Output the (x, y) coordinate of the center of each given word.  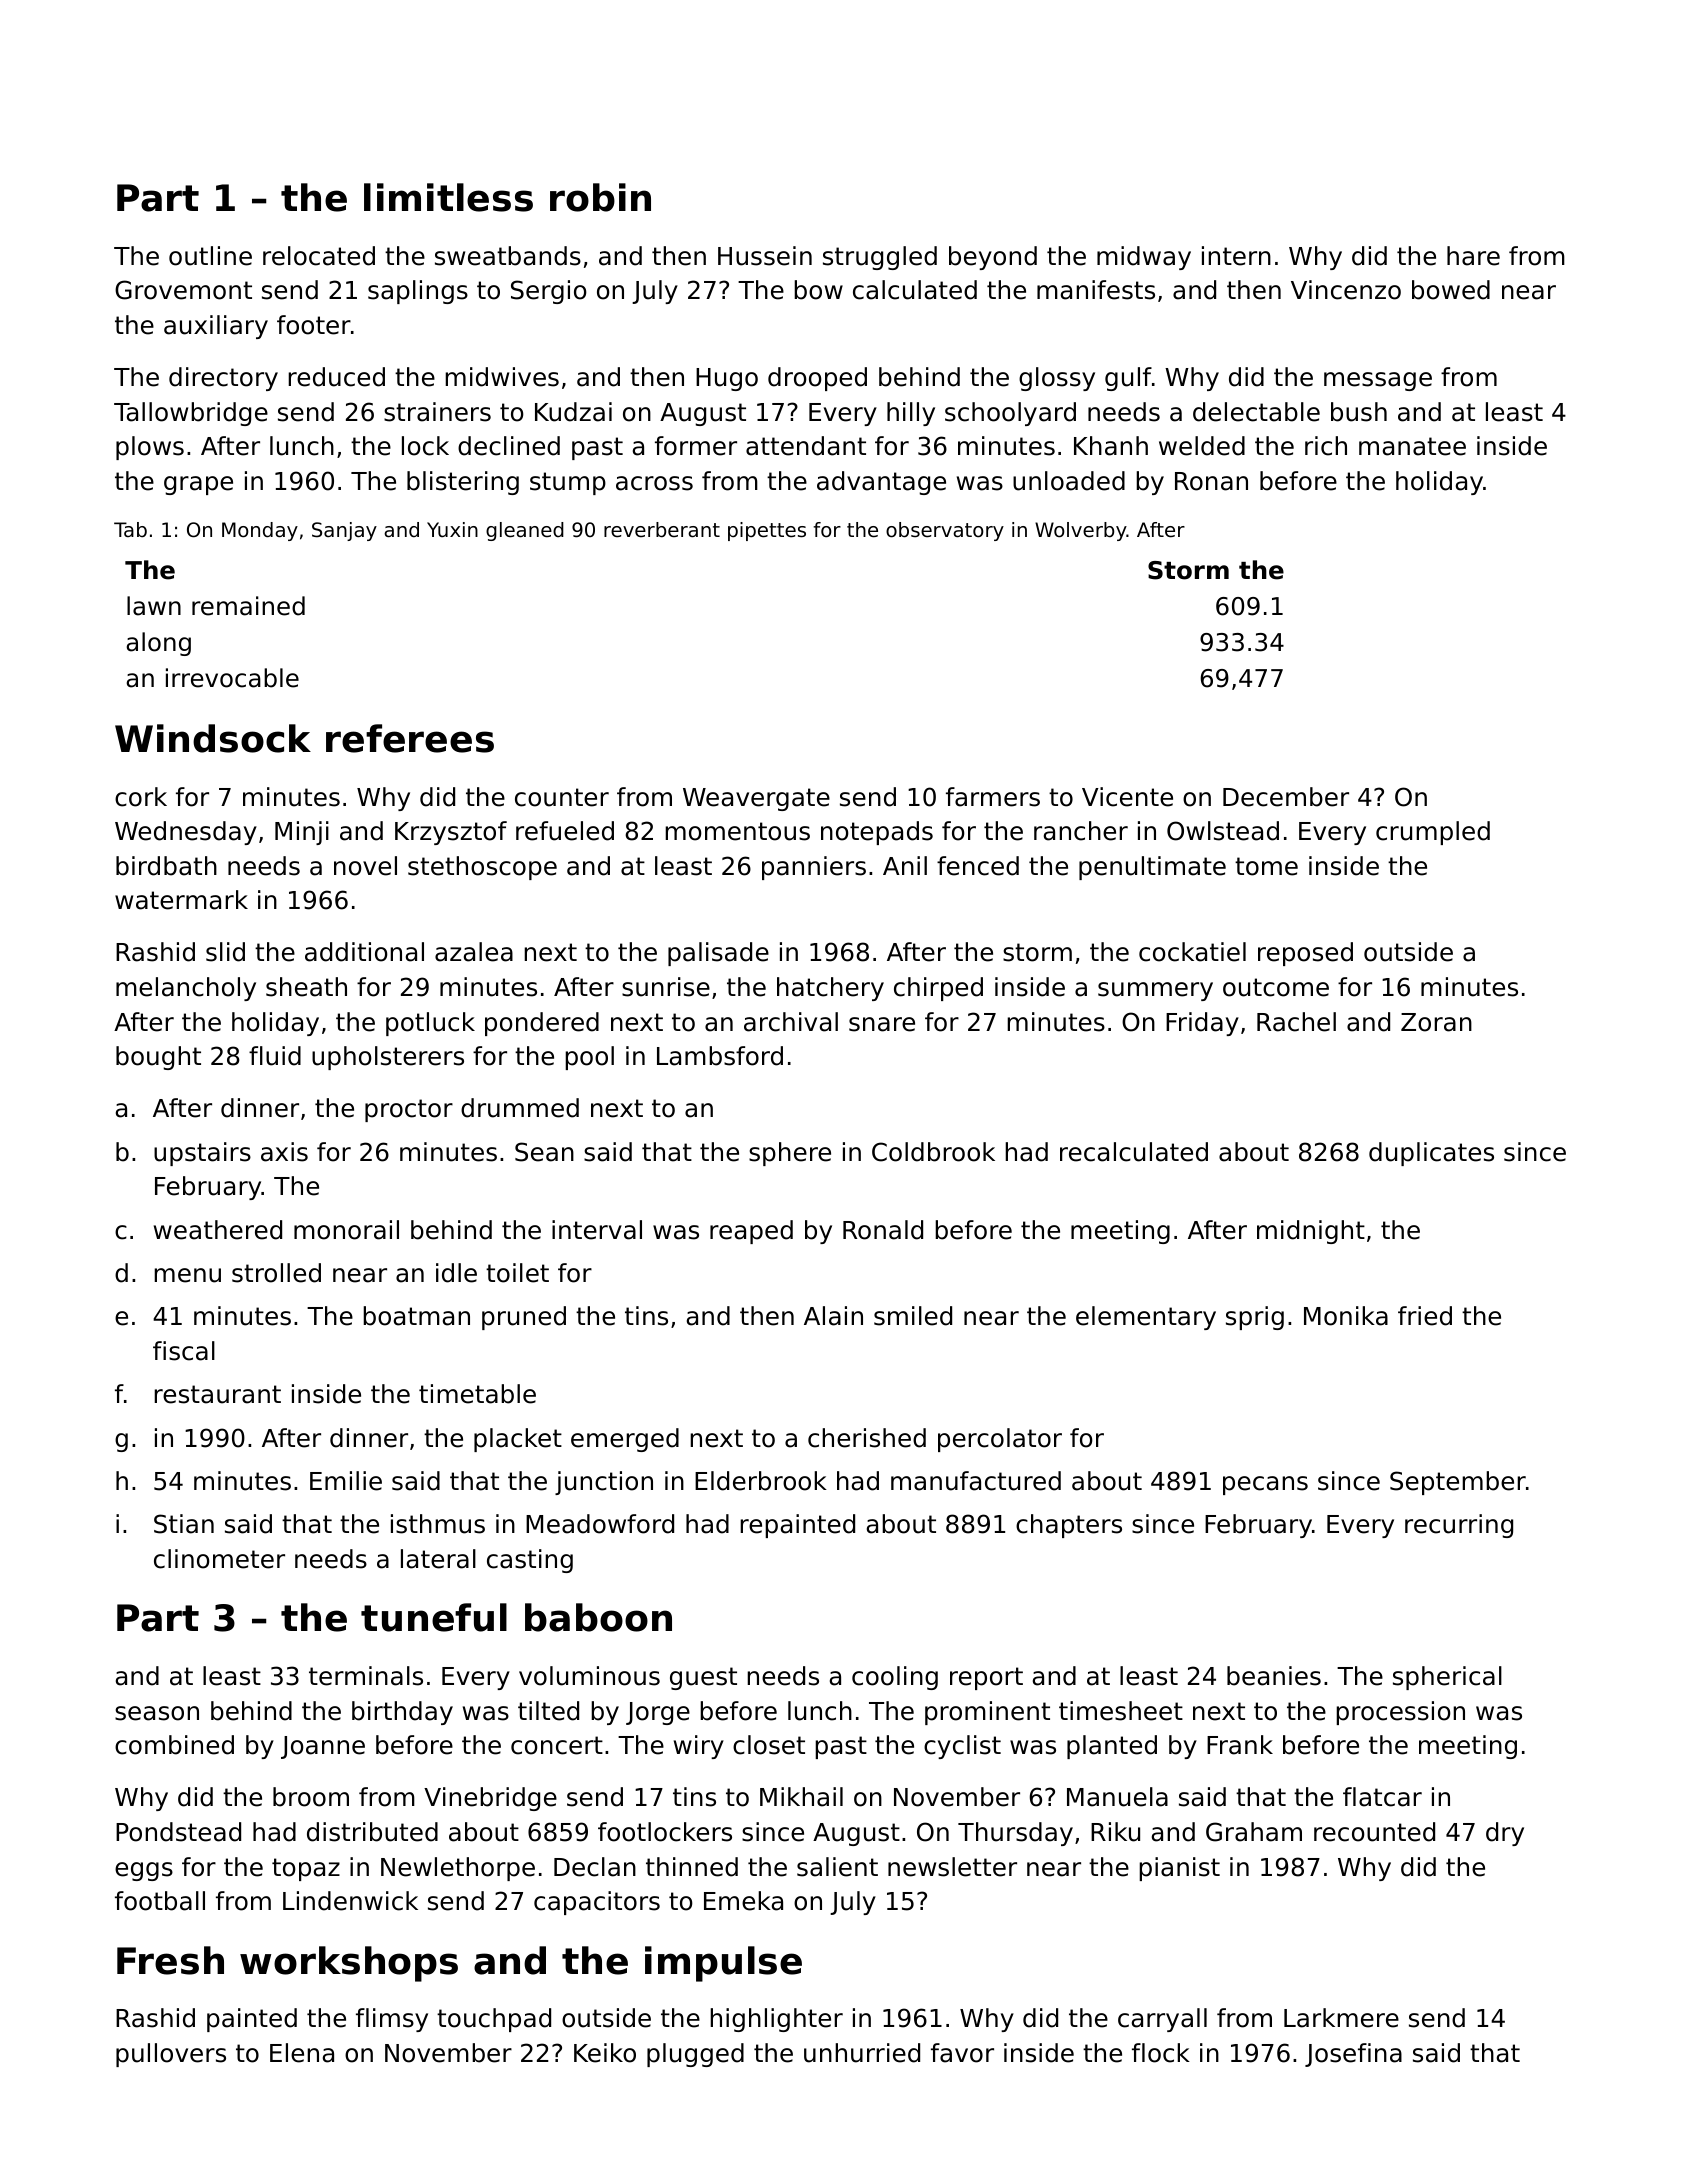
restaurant (217, 1394)
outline (210, 256)
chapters (1069, 1526)
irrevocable (232, 678)
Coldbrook (933, 1152)
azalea (474, 952)
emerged (625, 1440)
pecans (1265, 1485)
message (1378, 381)
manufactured (976, 1481)
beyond (993, 258)
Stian (184, 1524)
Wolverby (1081, 531)
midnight (1311, 1232)
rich (1326, 446)
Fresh (170, 1960)
